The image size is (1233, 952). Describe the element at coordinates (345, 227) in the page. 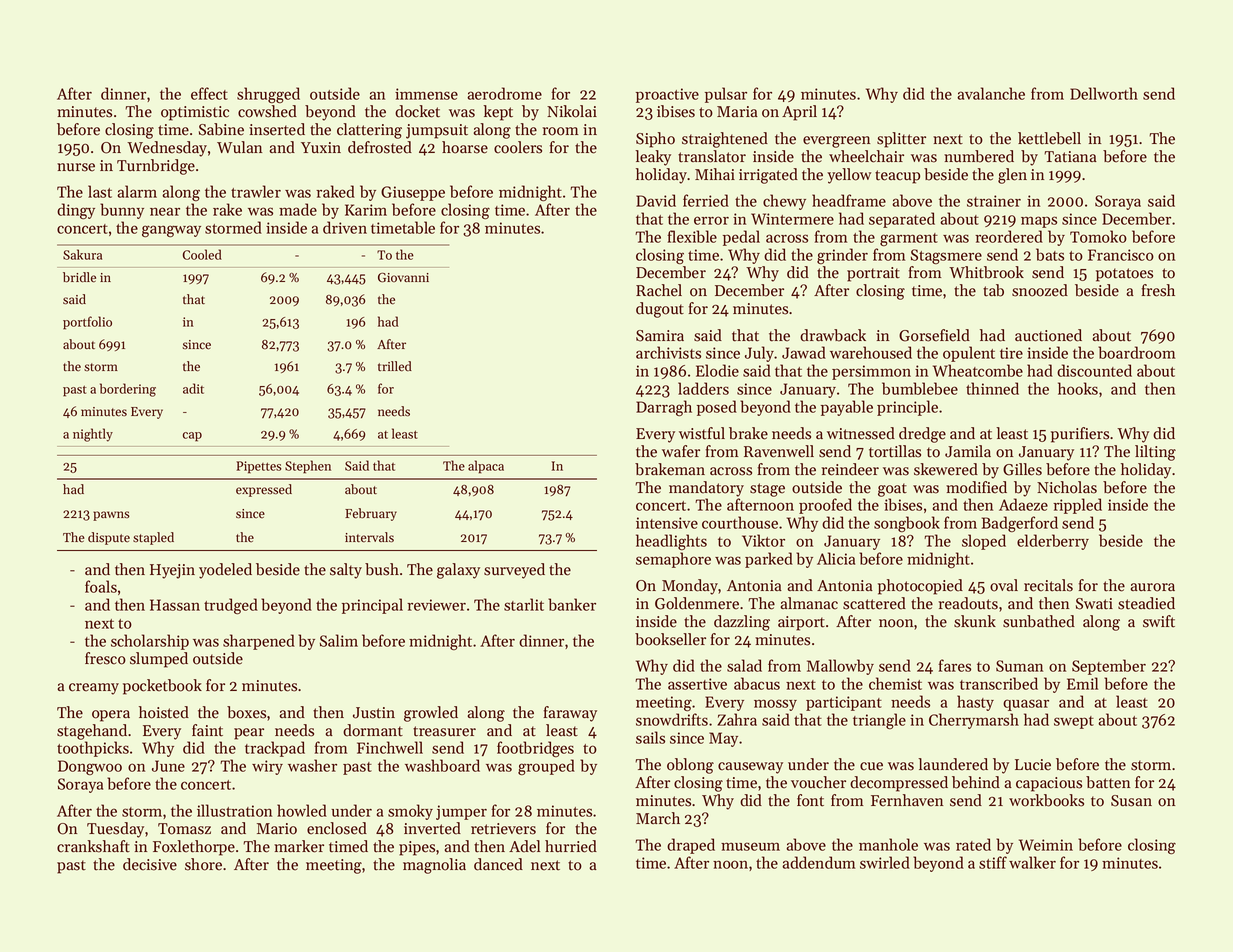

I see `driven` at that location.
